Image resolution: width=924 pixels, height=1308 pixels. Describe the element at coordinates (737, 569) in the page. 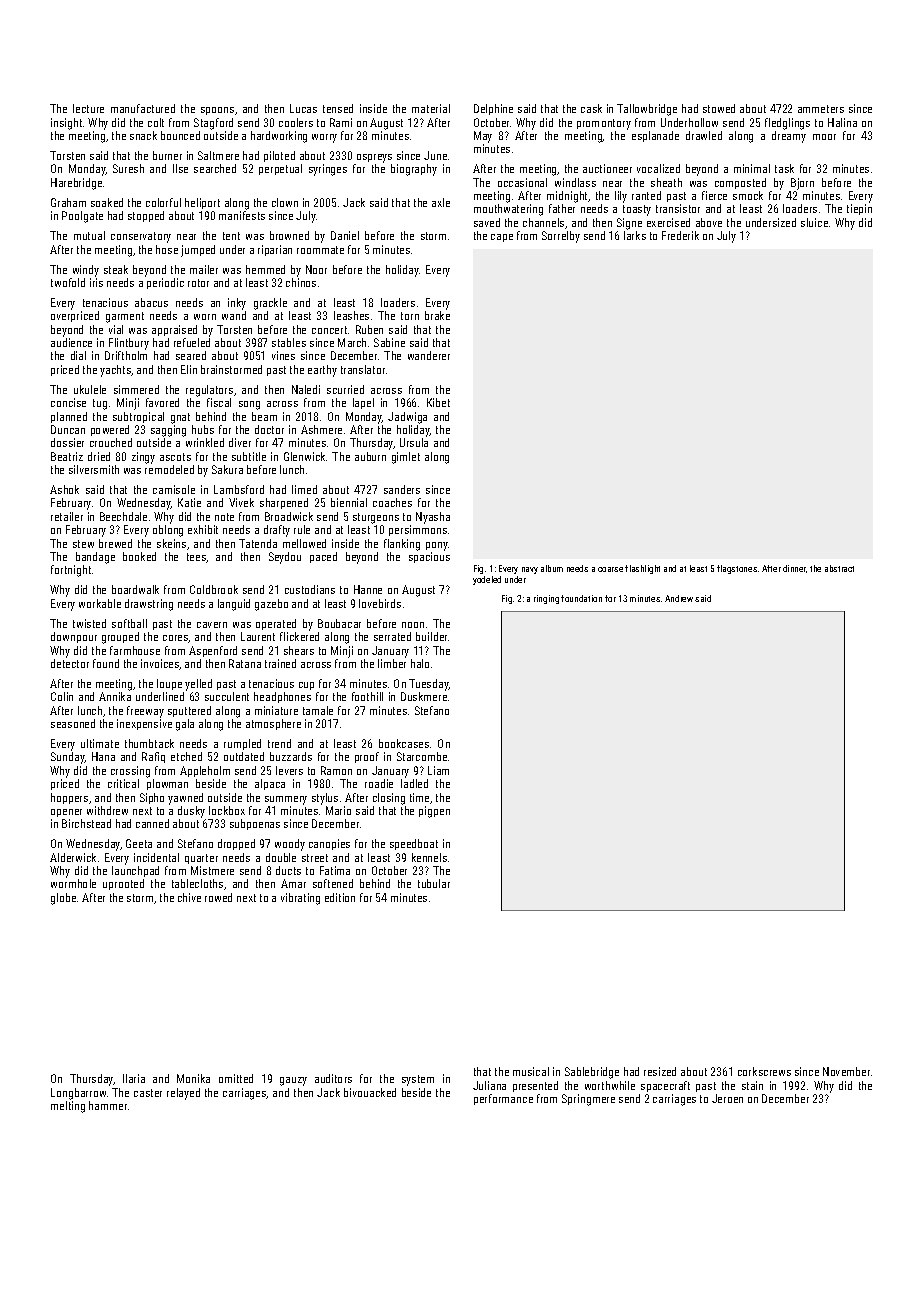

I see `flagstones` at that location.
